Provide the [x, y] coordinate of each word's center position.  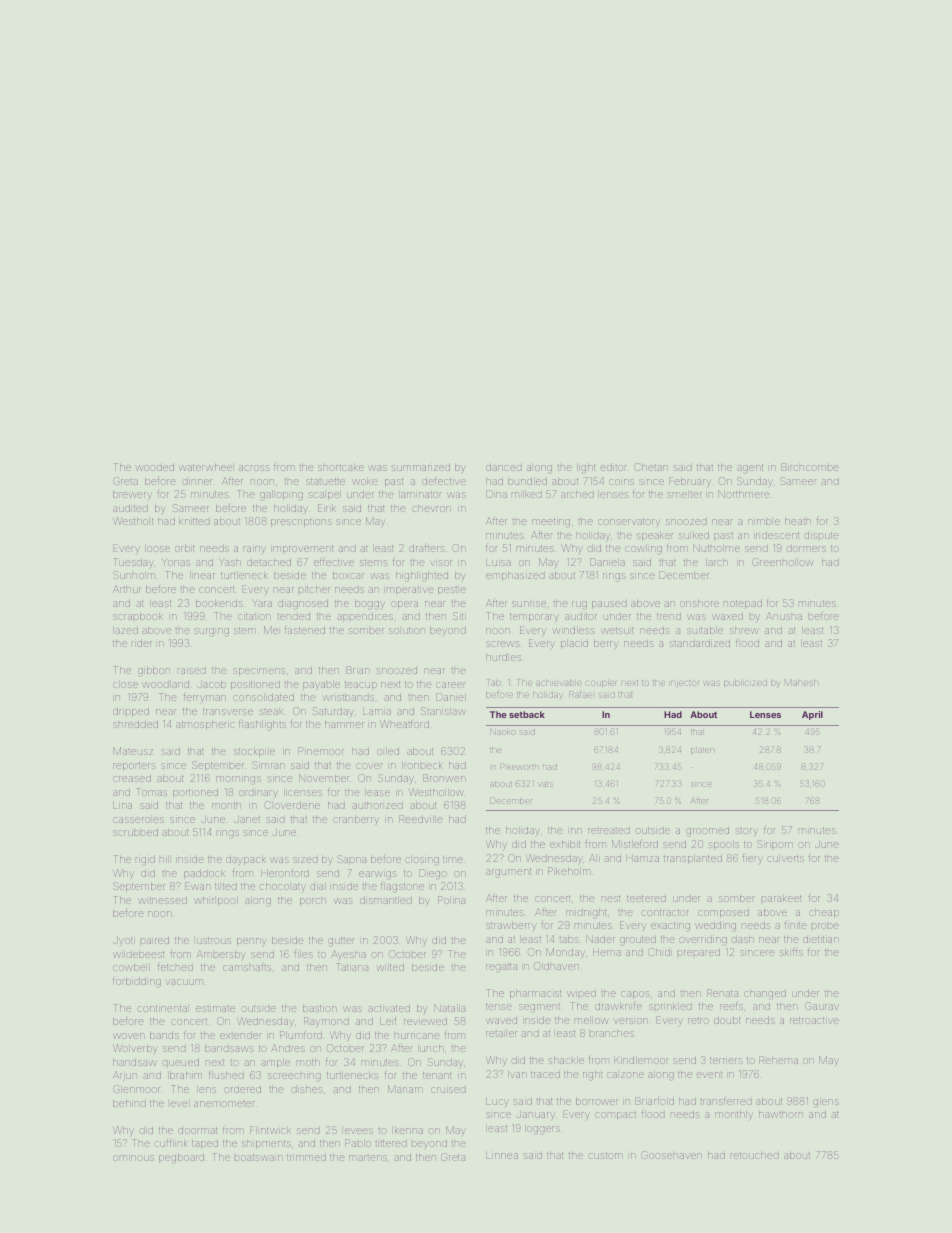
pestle [452, 591]
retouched [755, 1155]
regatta [501, 967]
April [812, 715]
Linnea [502, 1155]
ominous [133, 1158]
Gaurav [821, 1006]
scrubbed [135, 832]
